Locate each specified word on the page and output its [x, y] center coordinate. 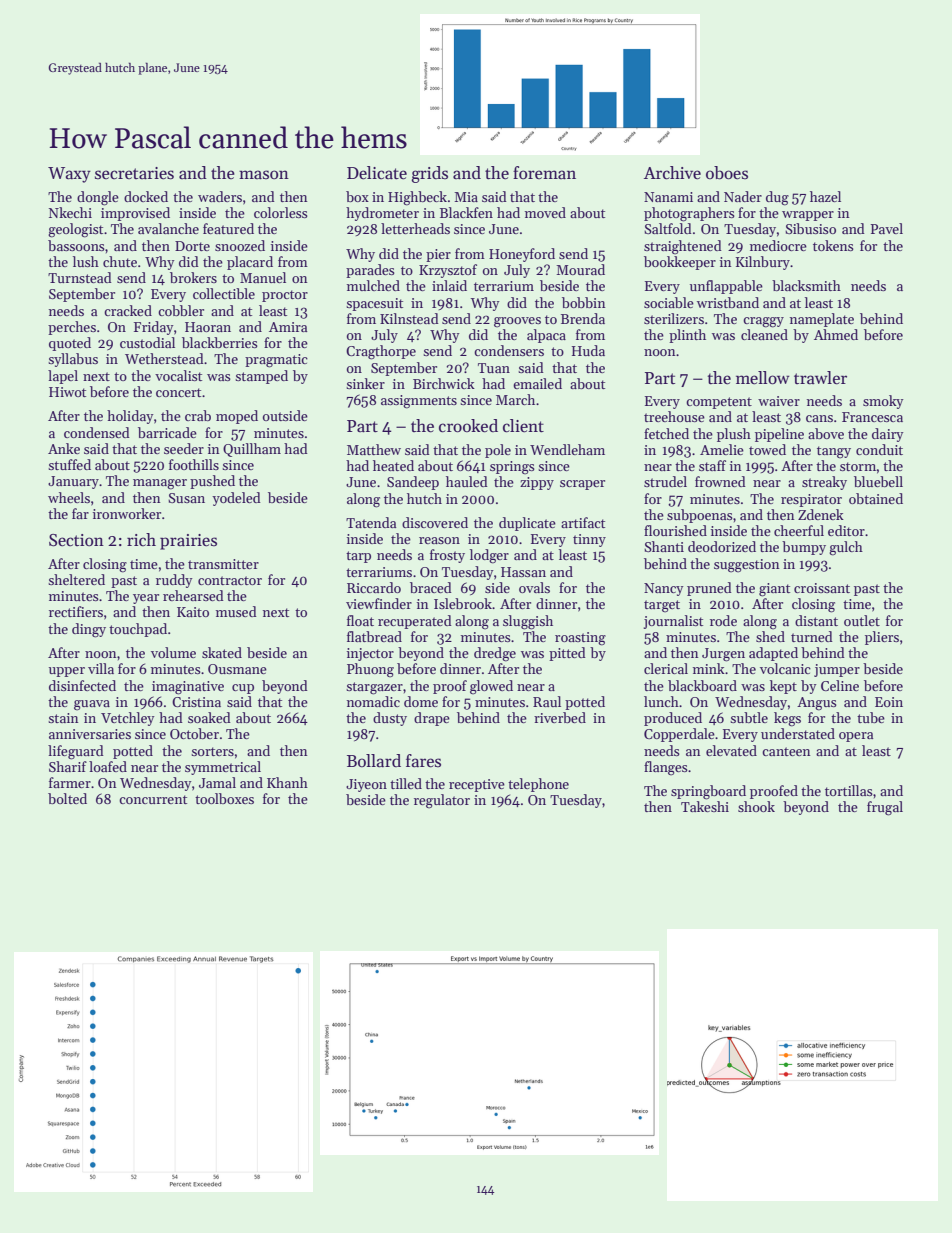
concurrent [153, 799]
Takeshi [705, 806]
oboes [727, 173]
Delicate [377, 173]
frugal [885, 808]
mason [264, 174]
